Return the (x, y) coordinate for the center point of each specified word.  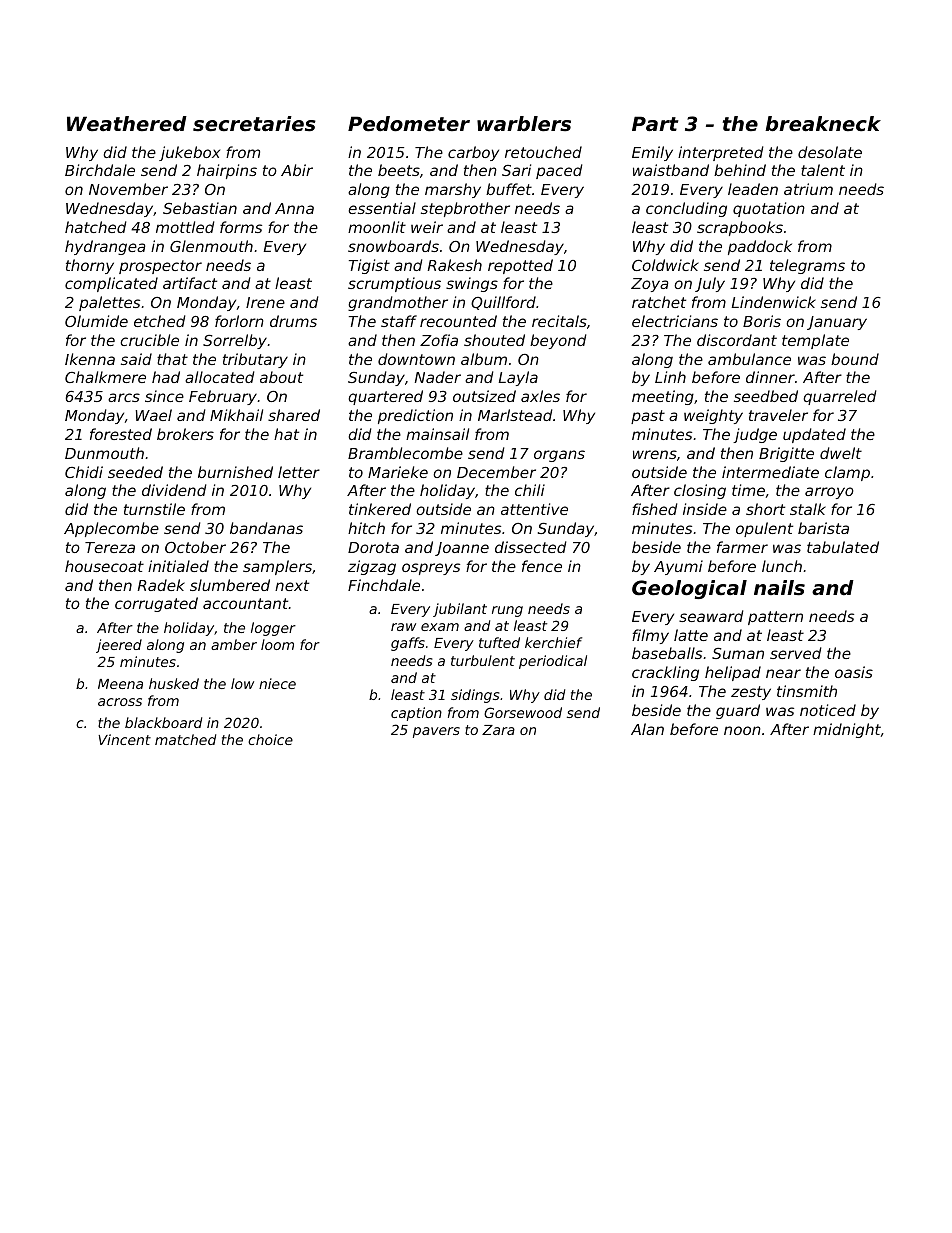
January (837, 323)
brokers (185, 434)
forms (241, 227)
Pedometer (409, 124)
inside (705, 509)
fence (542, 566)
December (496, 472)
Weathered (127, 124)
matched (185, 739)
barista (823, 528)
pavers (436, 732)
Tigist (369, 266)
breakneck (823, 124)
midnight (847, 730)
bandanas (266, 528)
